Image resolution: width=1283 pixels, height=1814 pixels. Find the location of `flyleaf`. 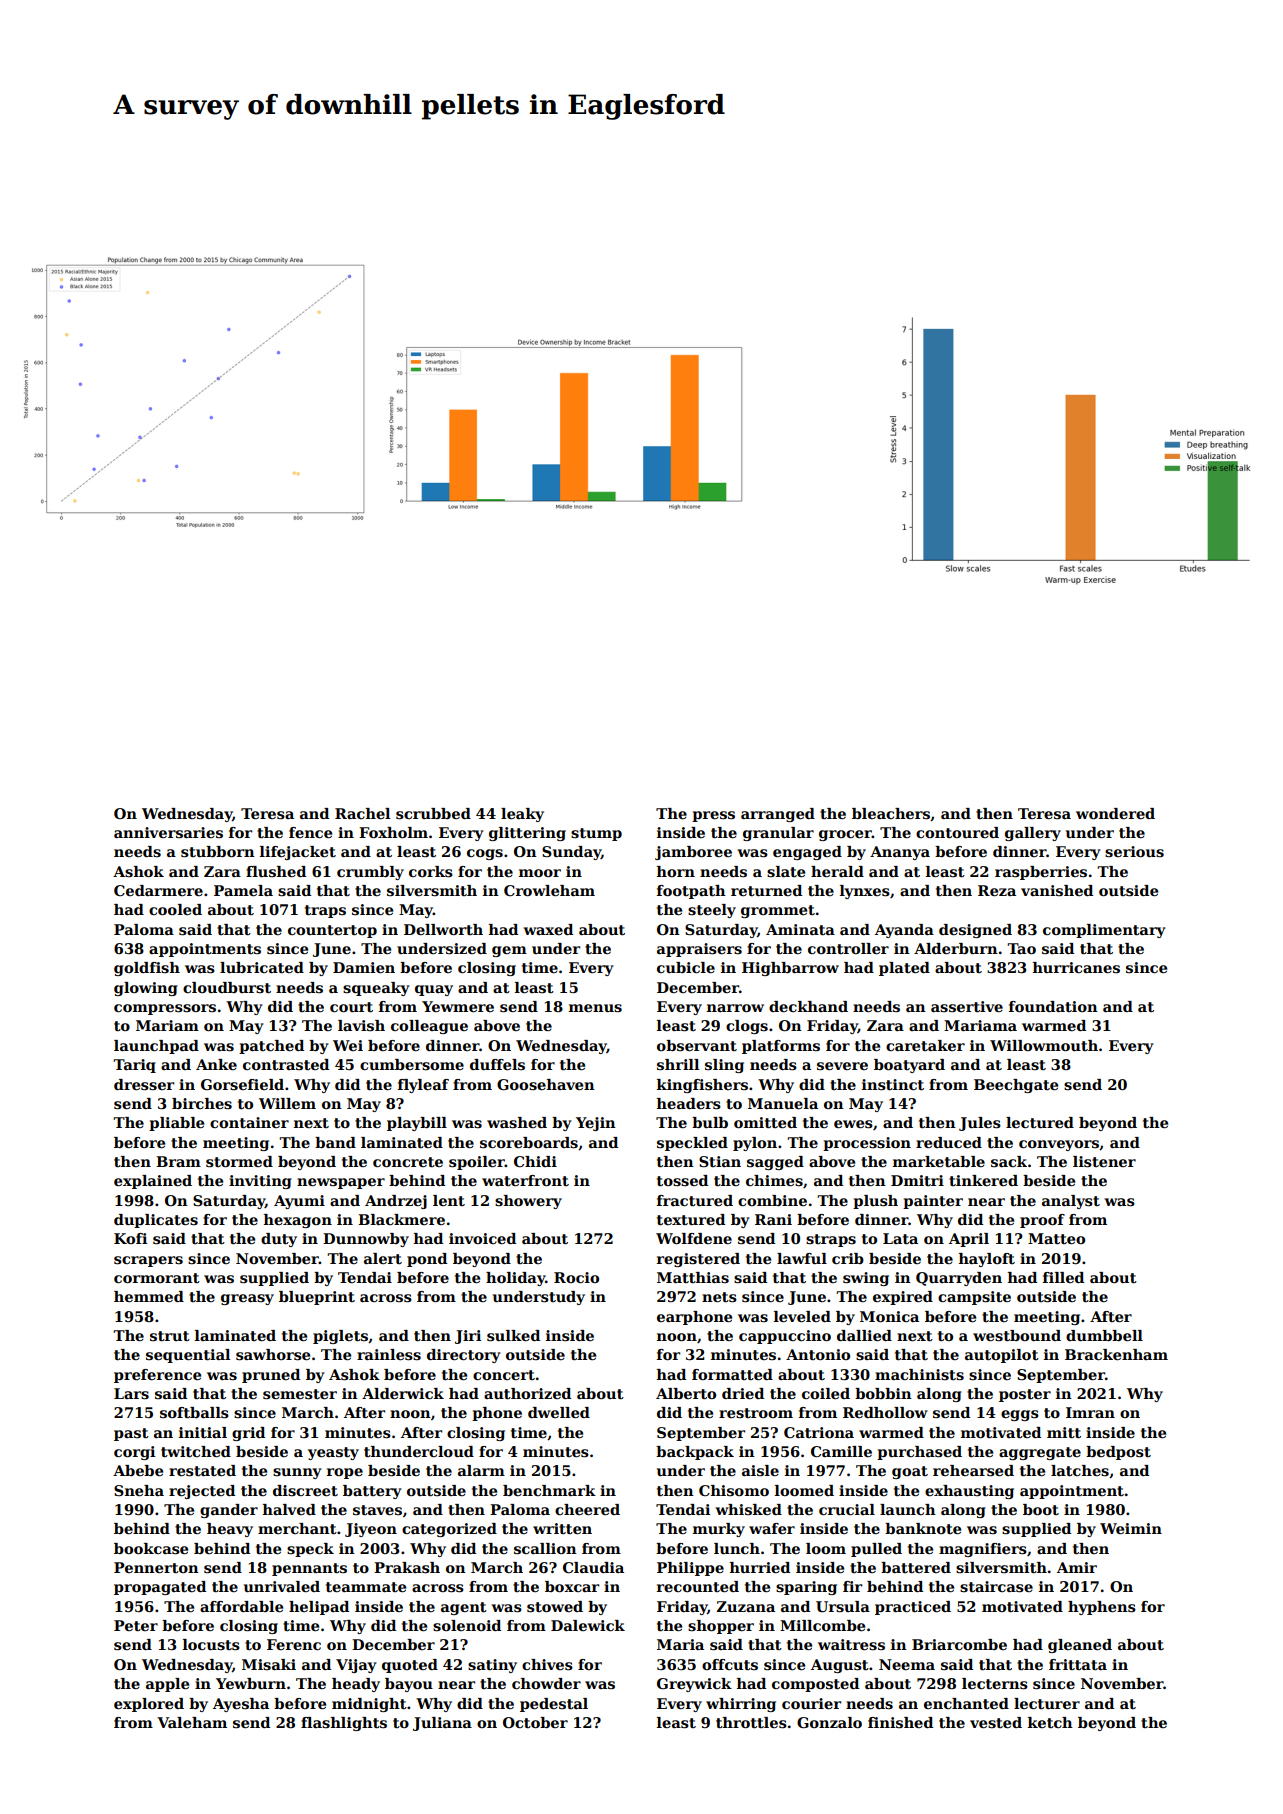

flyleaf is located at coordinates (423, 1086).
